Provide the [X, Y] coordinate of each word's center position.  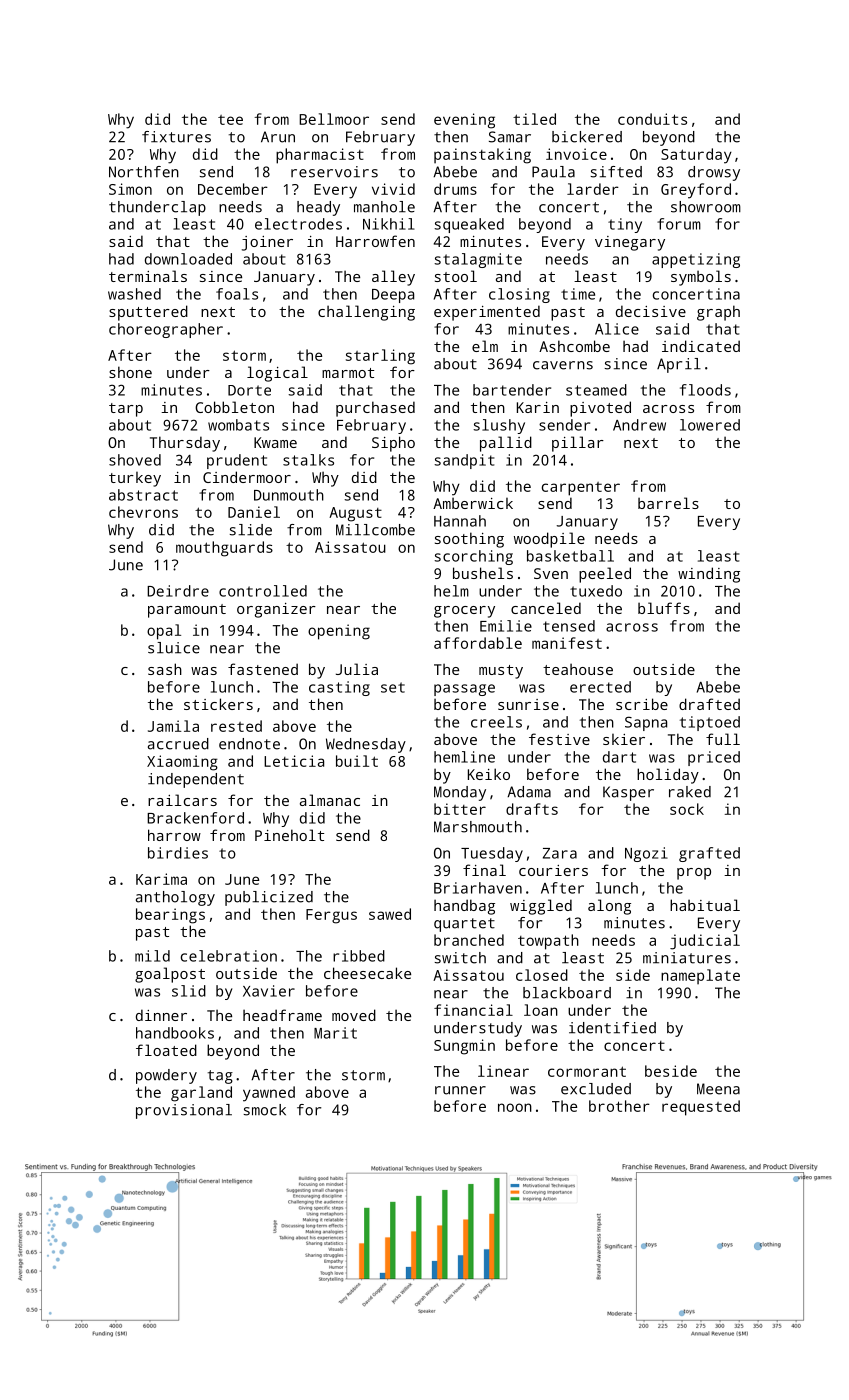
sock [687, 809]
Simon [130, 189]
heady [318, 208]
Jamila [173, 726]
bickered [587, 137]
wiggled [541, 907]
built [357, 761]
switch [460, 958]
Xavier [269, 991]
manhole [384, 207]
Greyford [696, 191]
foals [237, 294]
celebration [229, 956]
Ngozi [646, 854]
